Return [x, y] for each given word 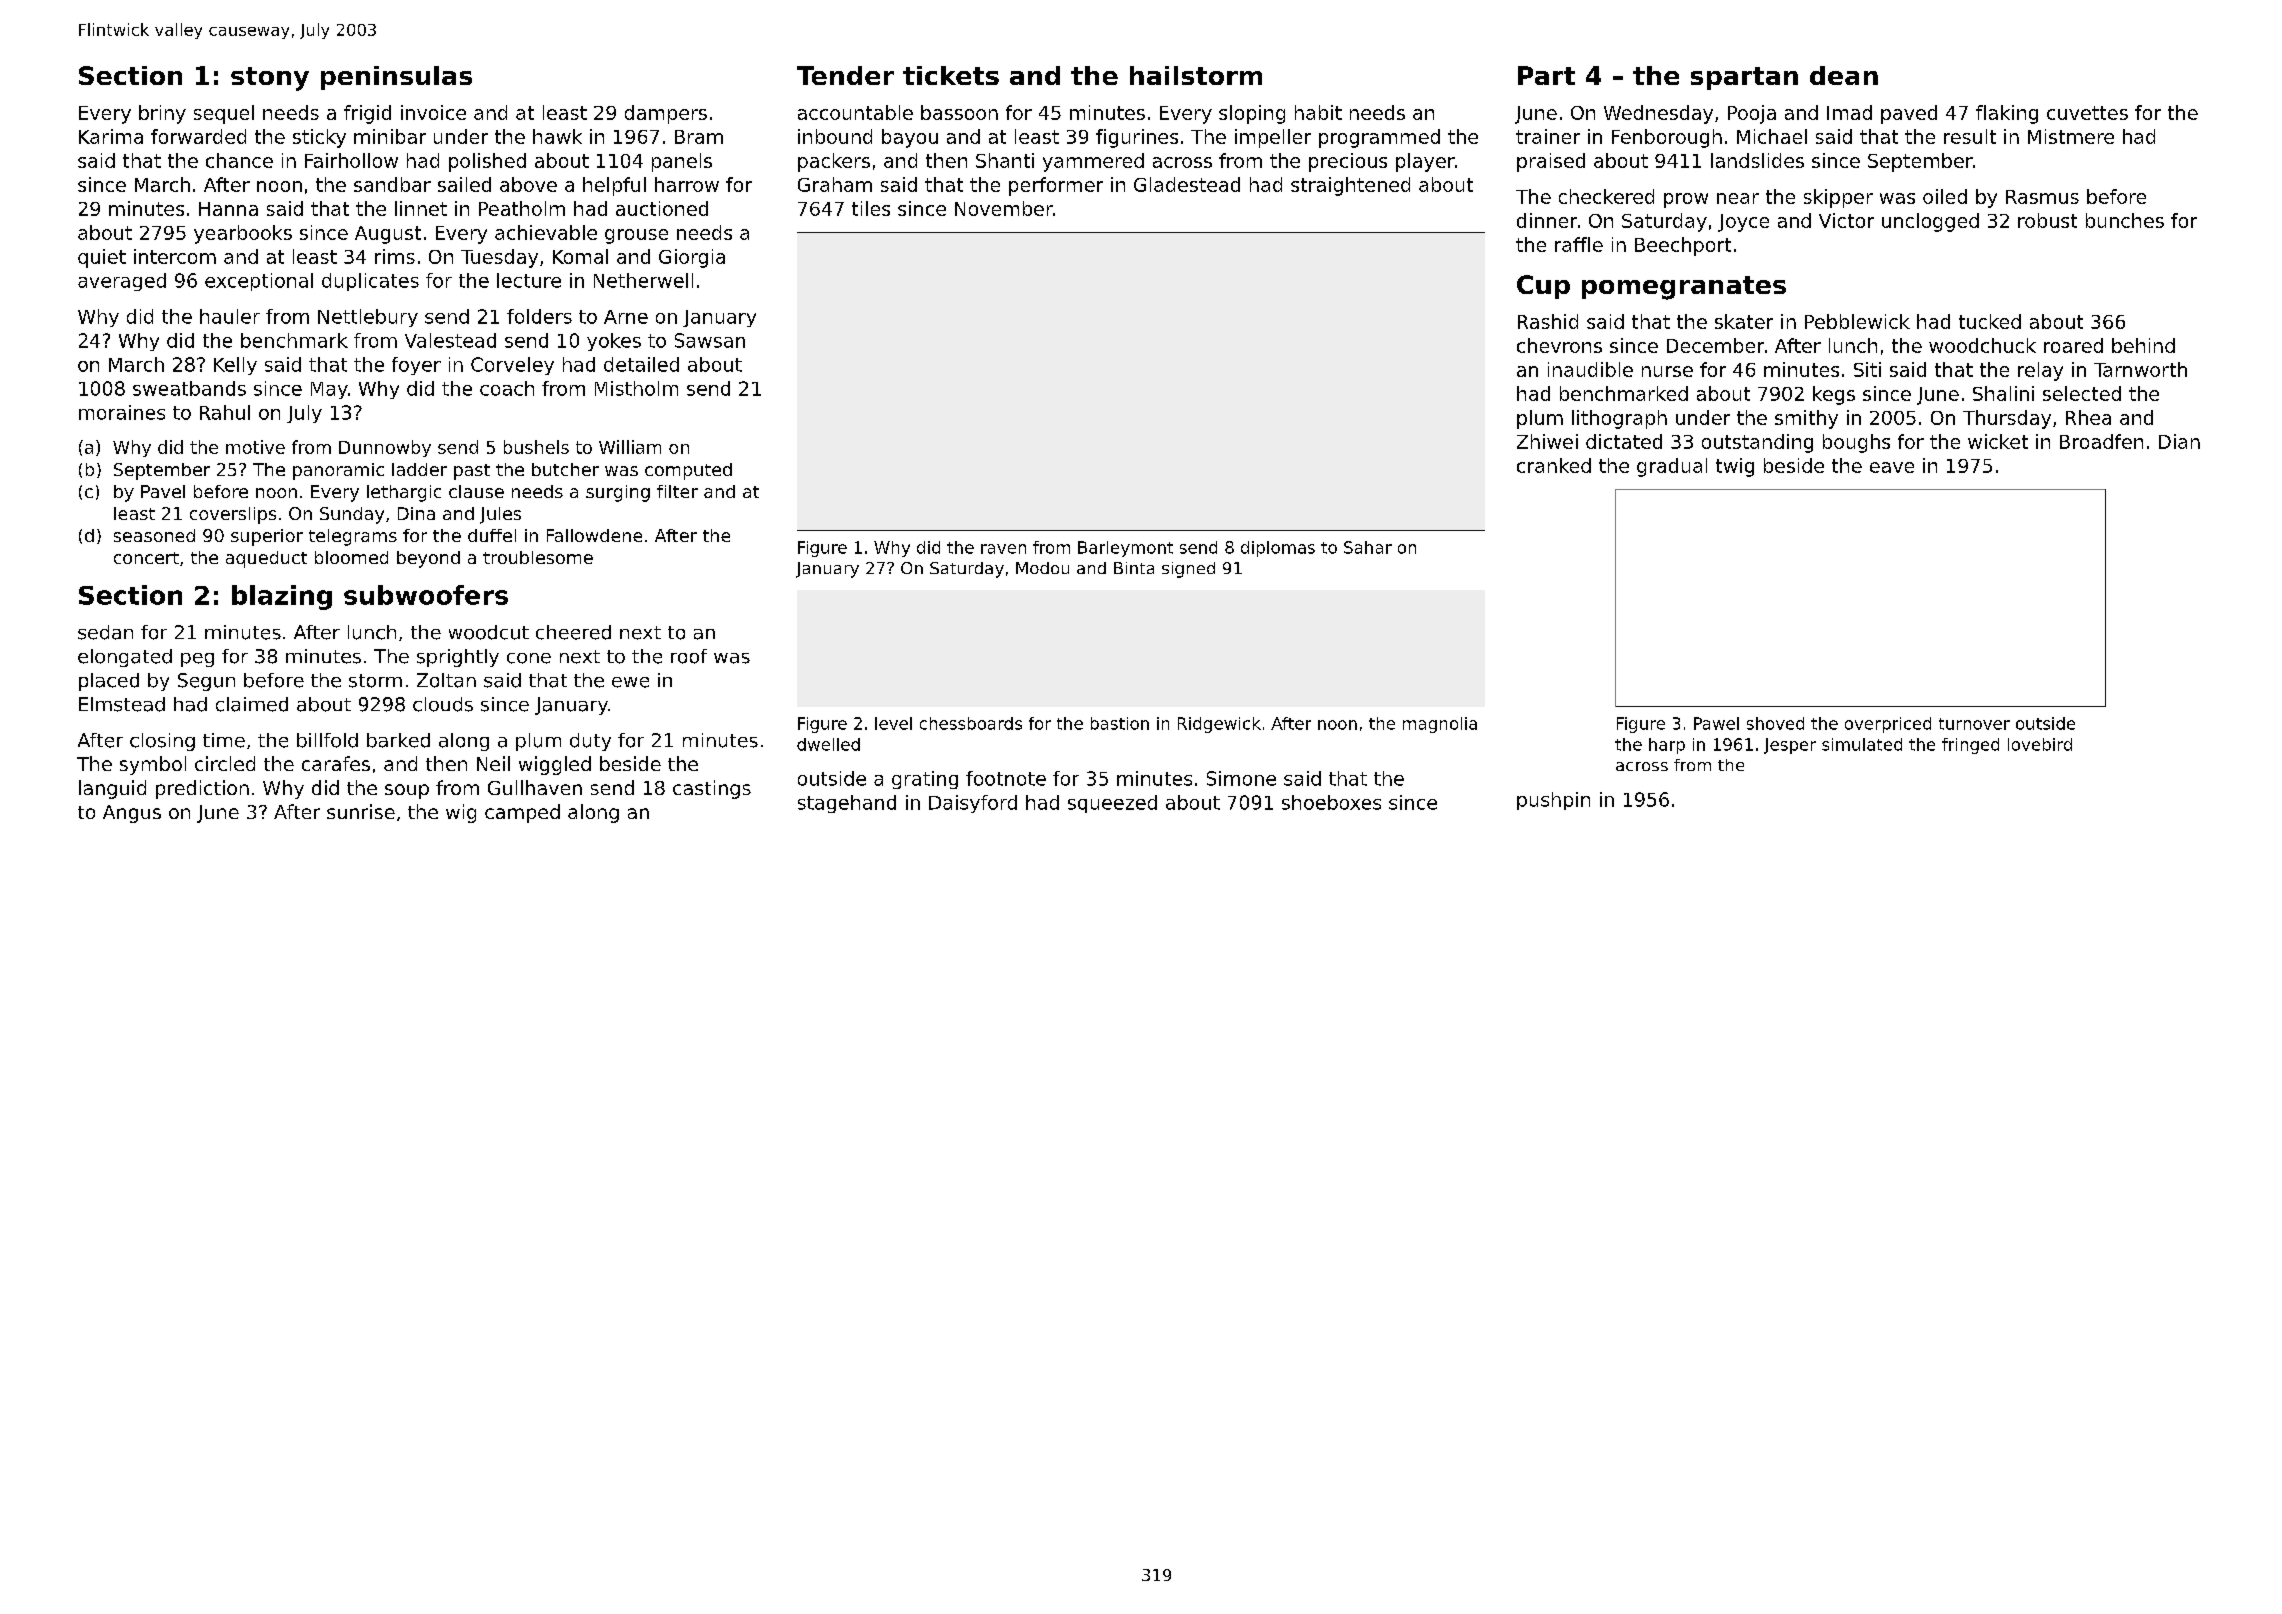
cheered [573, 632]
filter [677, 491]
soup [407, 791]
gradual [1672, 467]
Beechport [1683, 246]
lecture [529, 280]
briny [162, 114]
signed [1188, 570]
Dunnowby [385, 448]
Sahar [1368, 547]
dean [1844, 75]
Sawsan [710, 340]
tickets [951, 75]
